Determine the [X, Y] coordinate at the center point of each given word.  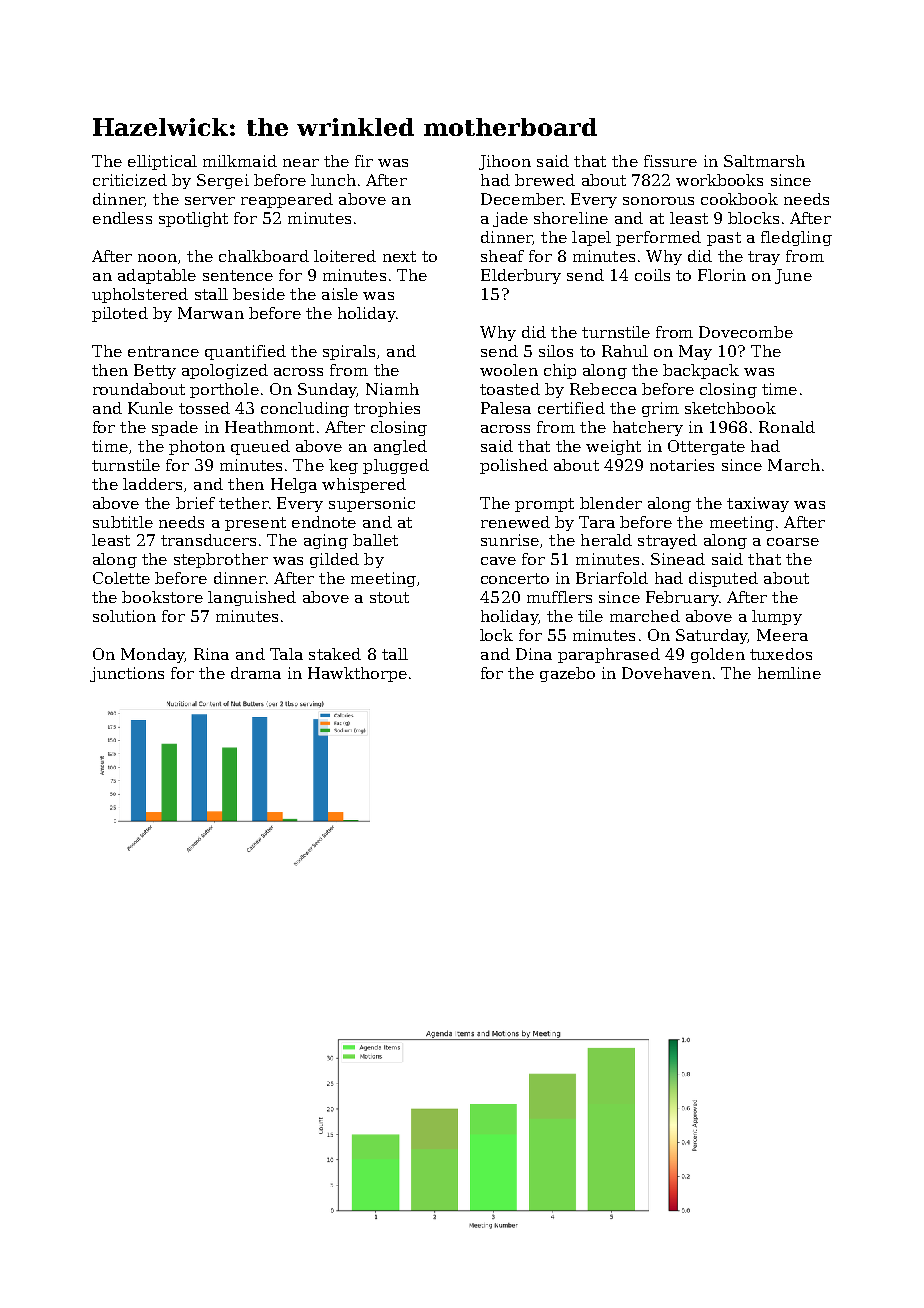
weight [613, 447]
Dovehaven [666, 673]
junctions [127, 674]
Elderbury [521, 276]
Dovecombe [746, 332]
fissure [670, 161]
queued [260, 447]
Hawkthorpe [357, 674]
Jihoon [505, 162]
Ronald [787, 427]
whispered [364, 485]
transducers [208, 540]
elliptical [162, 162]
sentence [238, 275]
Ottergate [706, 447]
